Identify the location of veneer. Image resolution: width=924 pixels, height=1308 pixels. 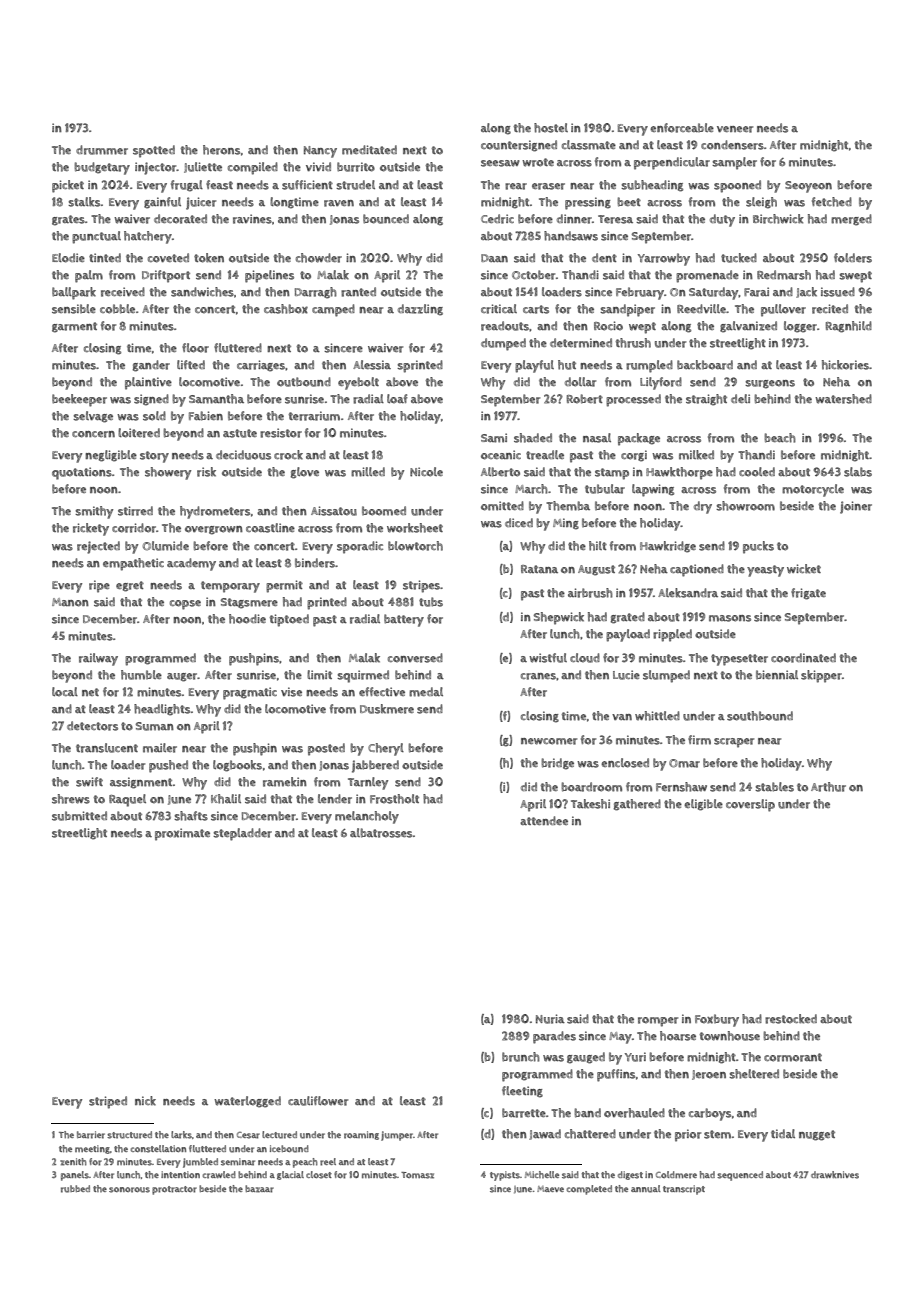
(735, 129).
